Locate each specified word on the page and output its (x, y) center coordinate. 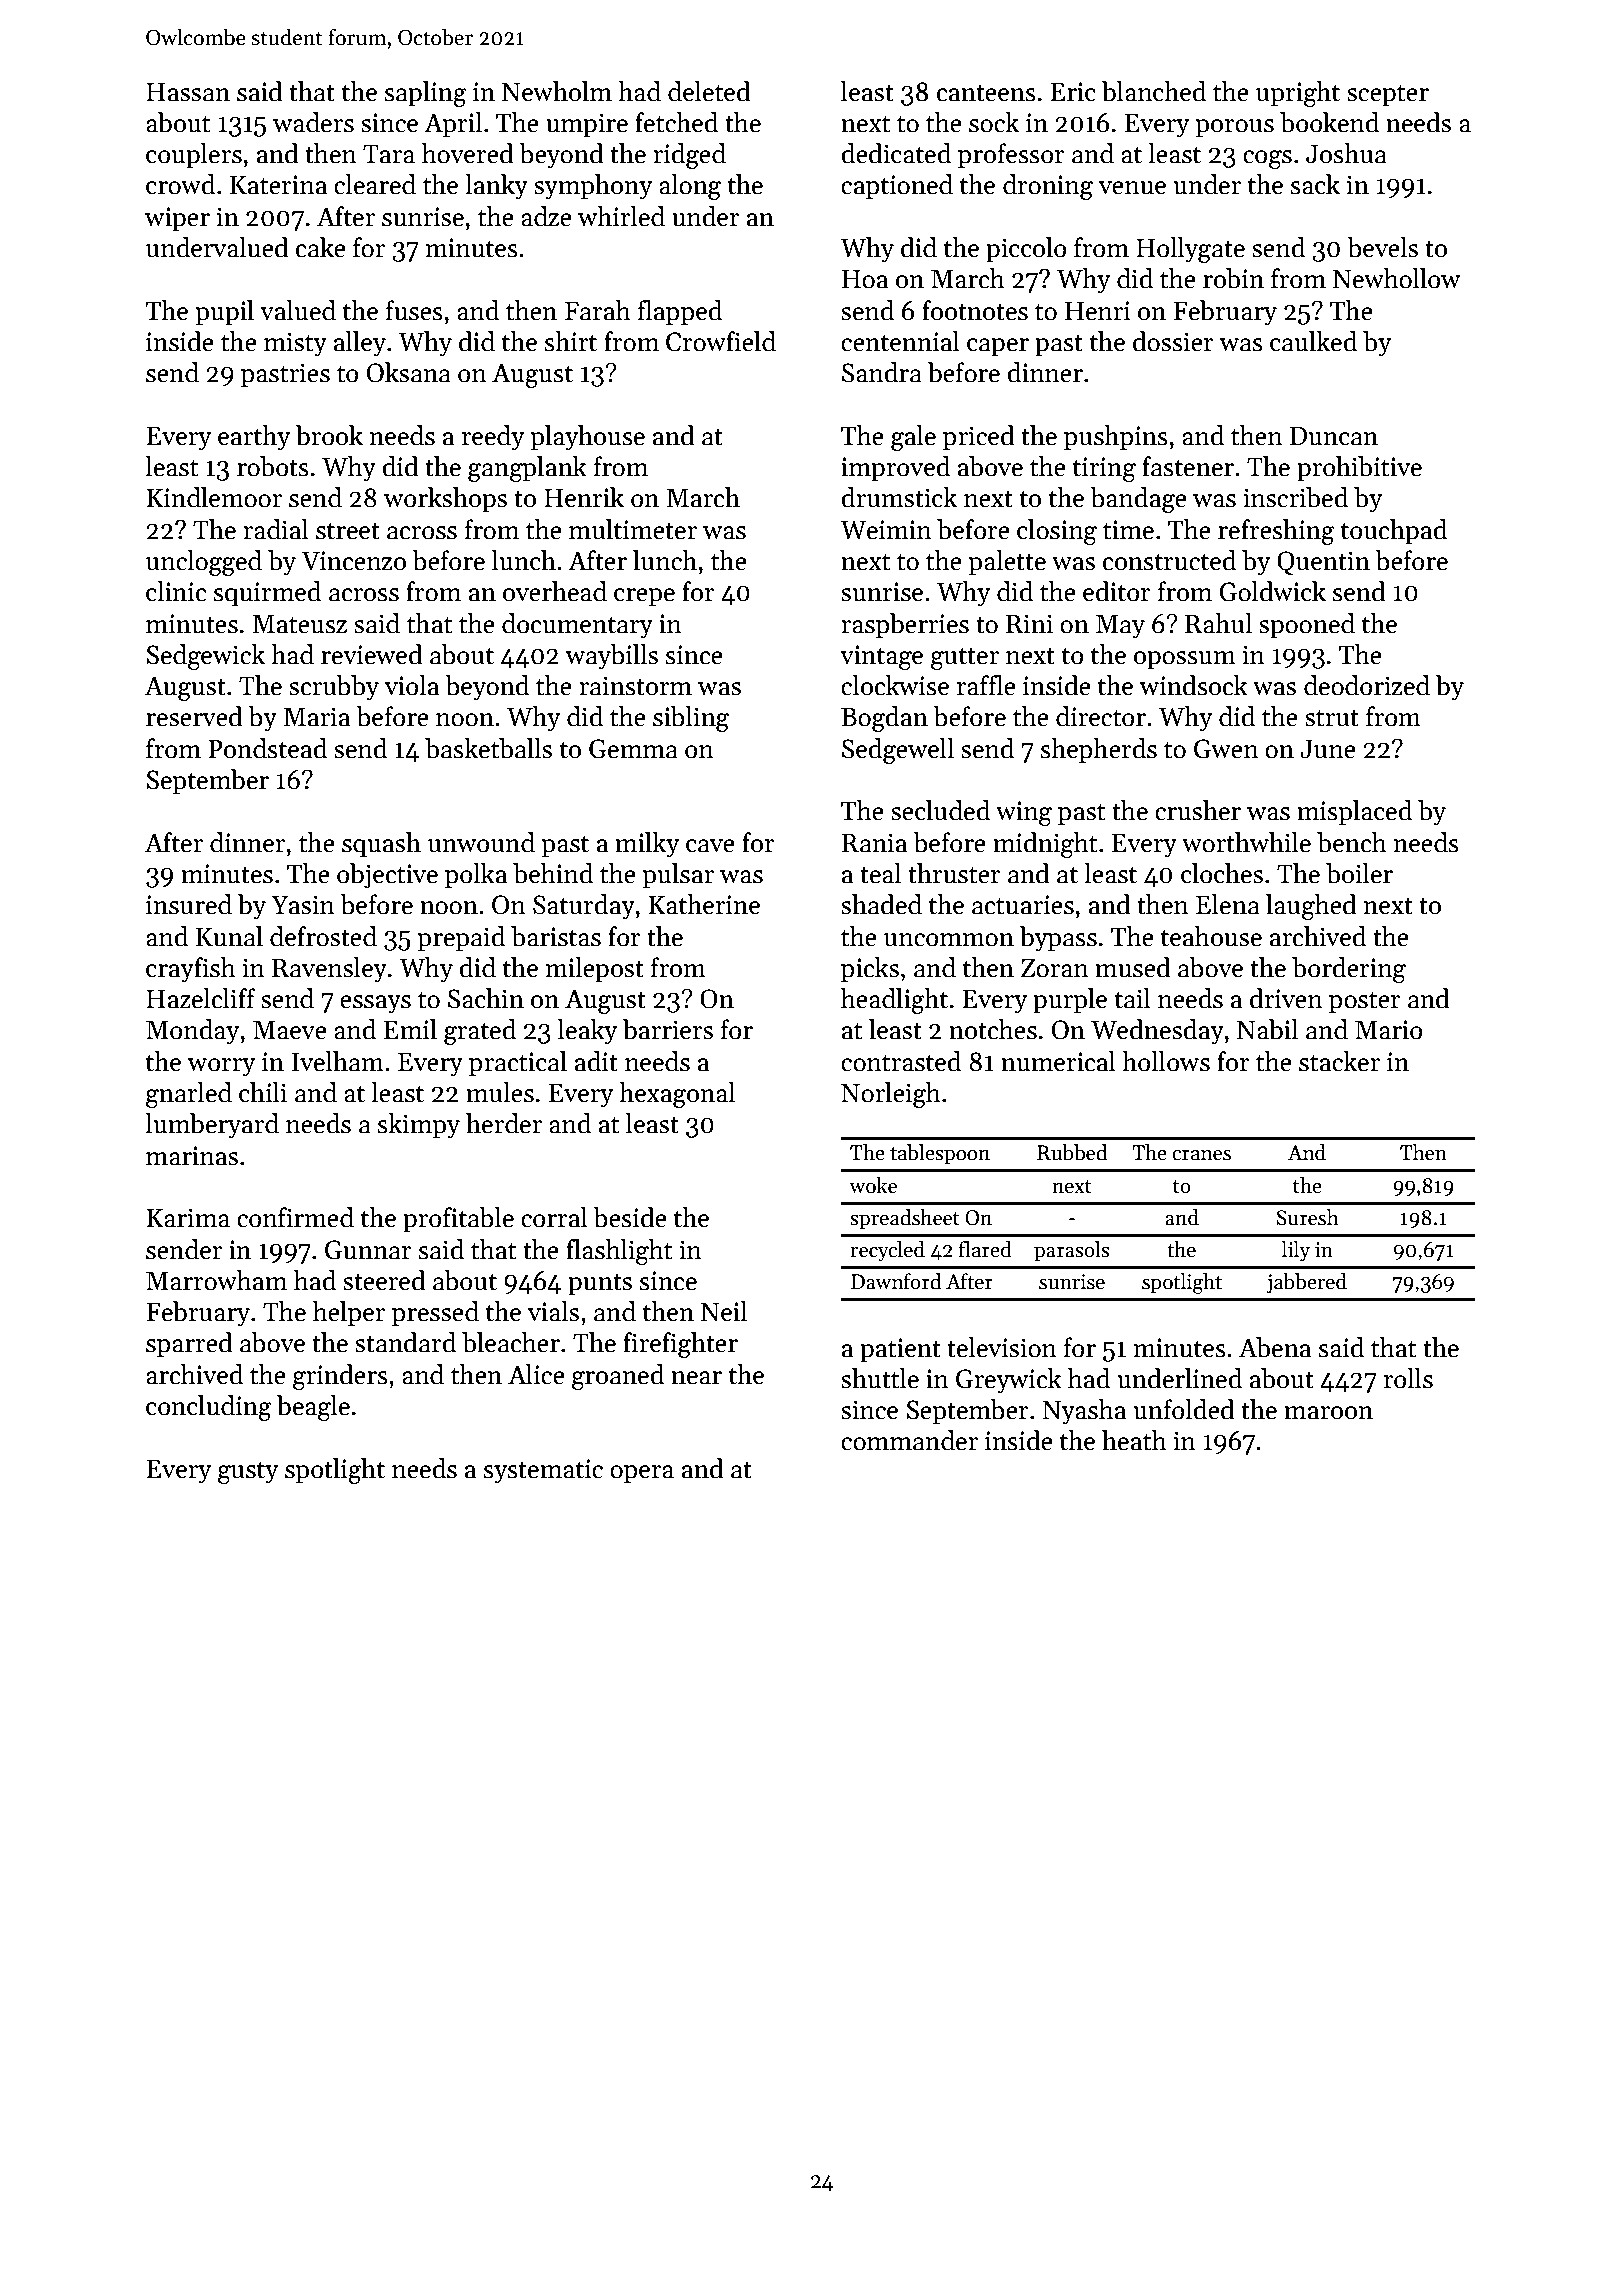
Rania (874, 843)
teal (880, 873)
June (1328, 749)
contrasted (901, 1061)
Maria (316, 717)
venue (1132, 188)
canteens (986, 93)
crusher (1198, 810)
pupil (224, 313)
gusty (248, 1473)
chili (263, 1092)
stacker (1339, 1061)
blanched (1154, 91)
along (690, 187)
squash (381, 845)
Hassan (188, 92)
